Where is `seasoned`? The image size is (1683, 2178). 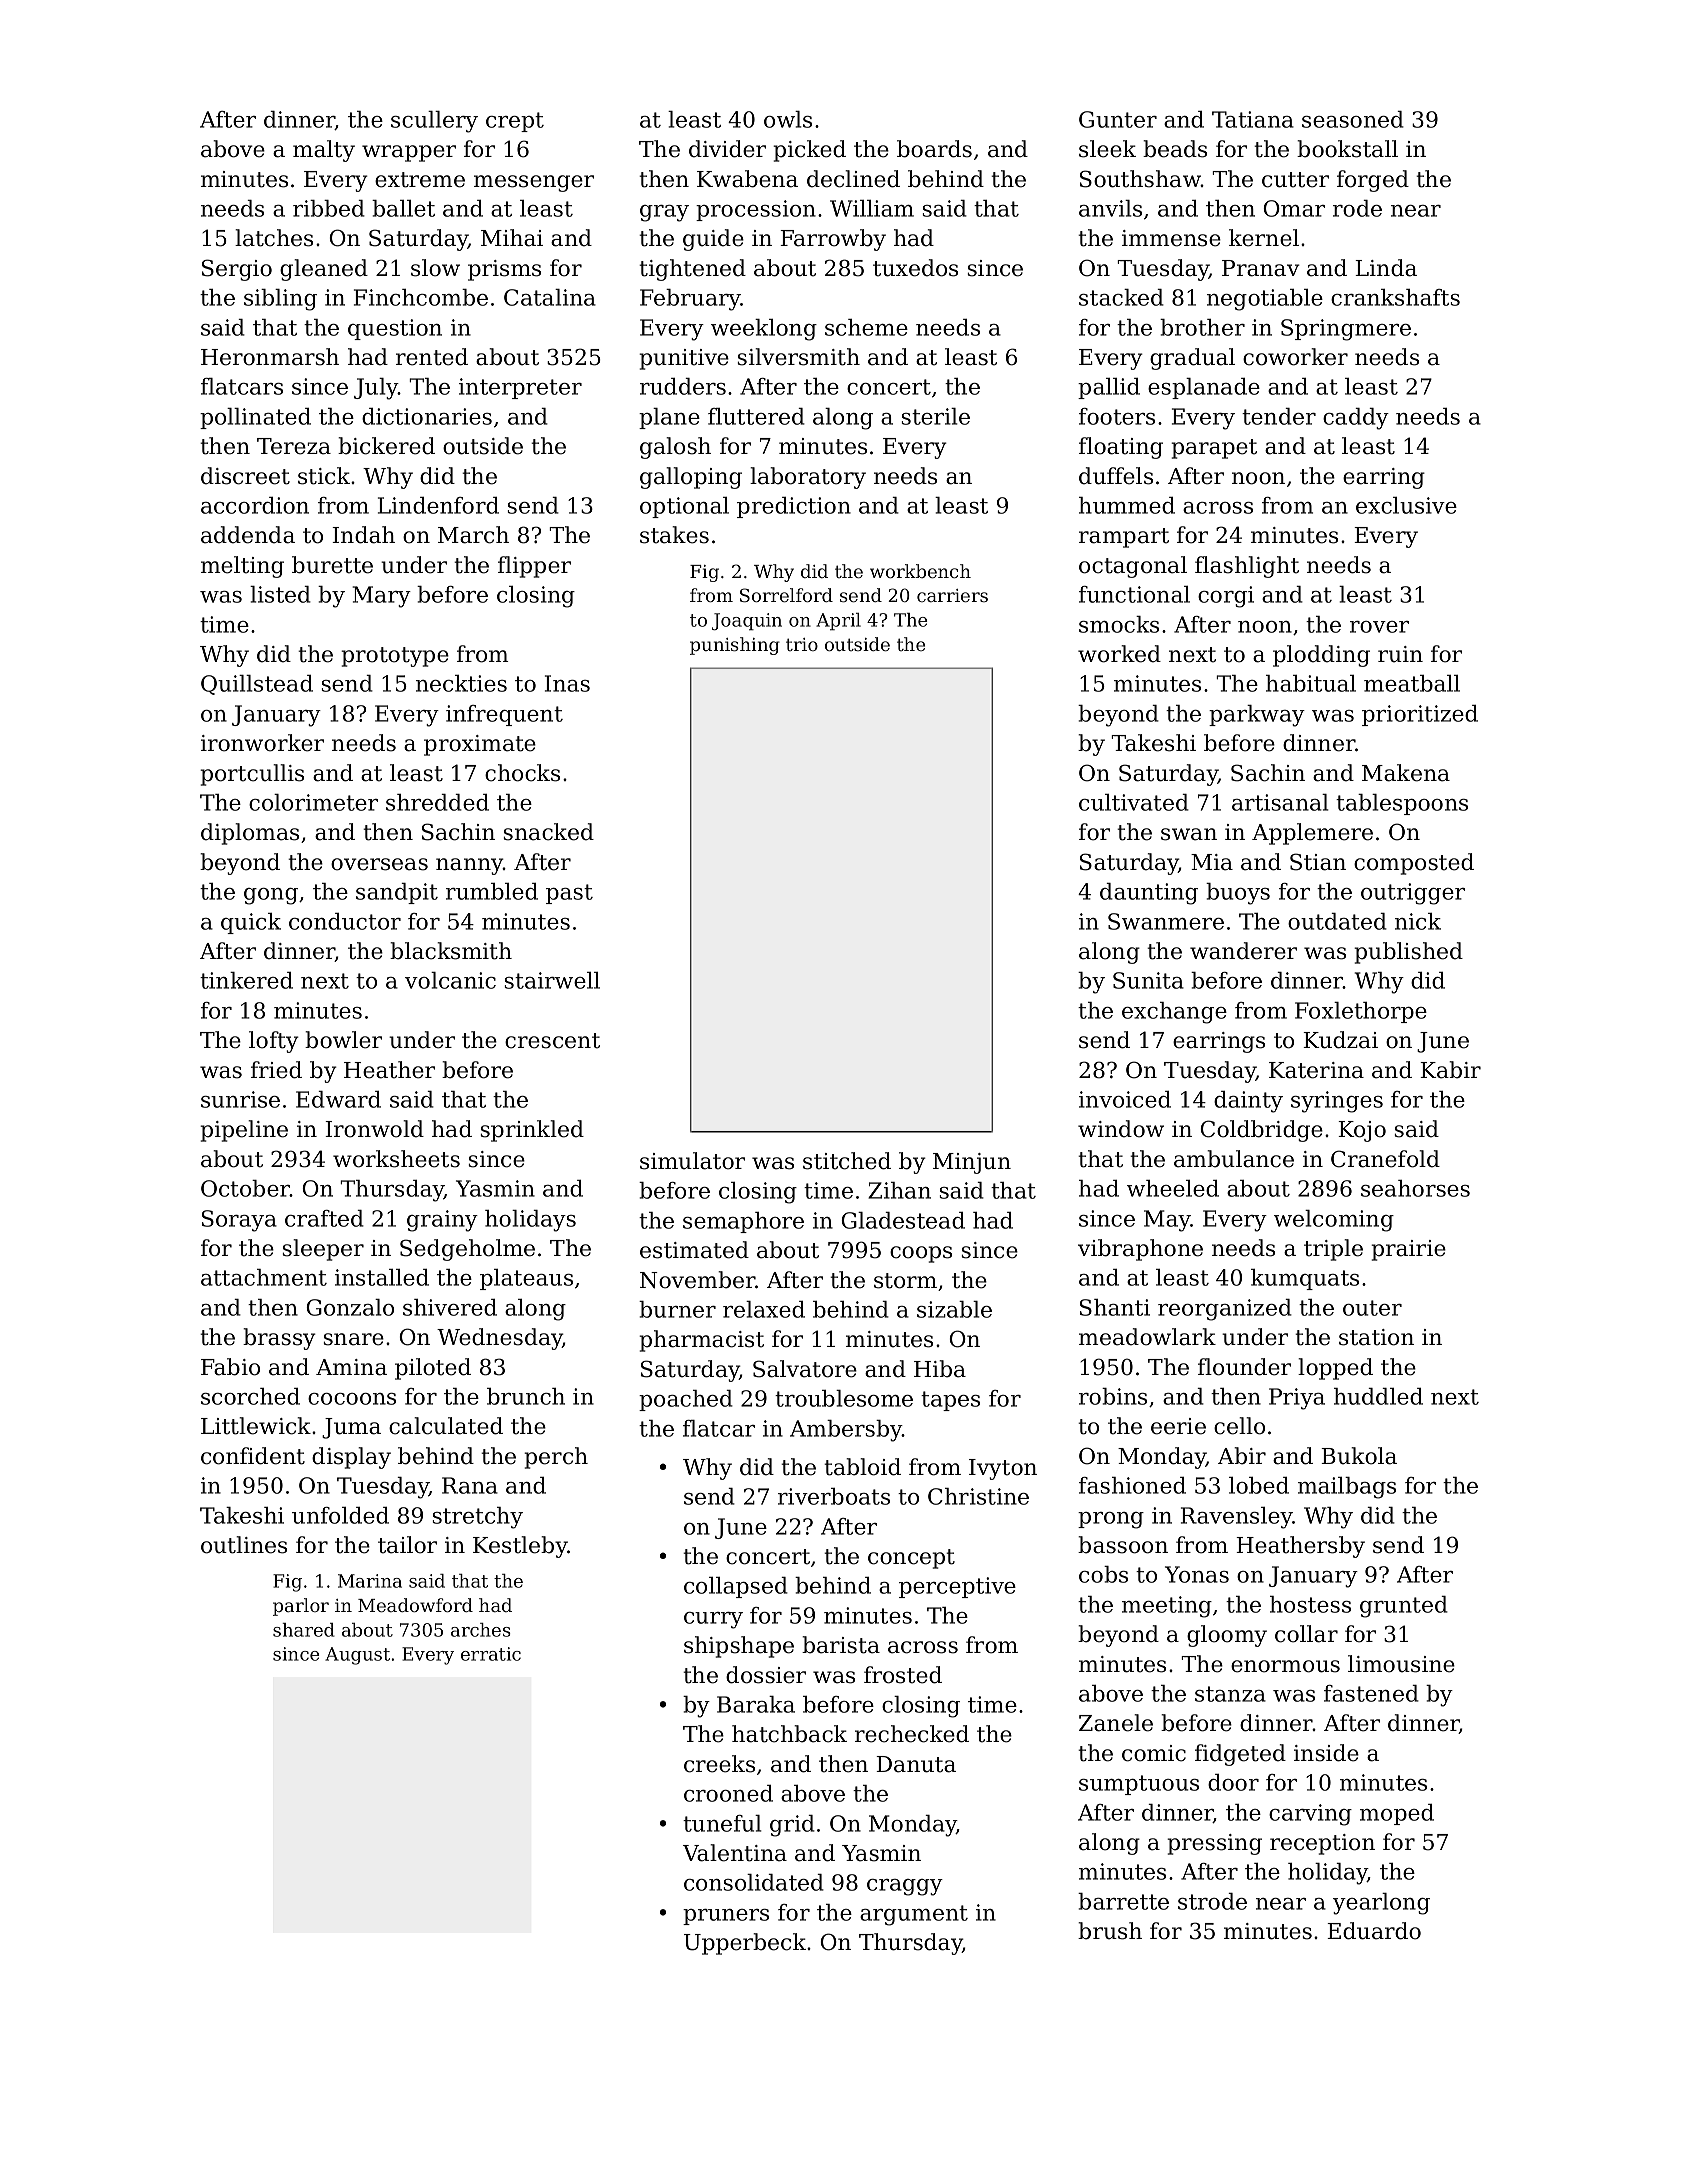 seasoned is located at coordinates (1353, 119).
